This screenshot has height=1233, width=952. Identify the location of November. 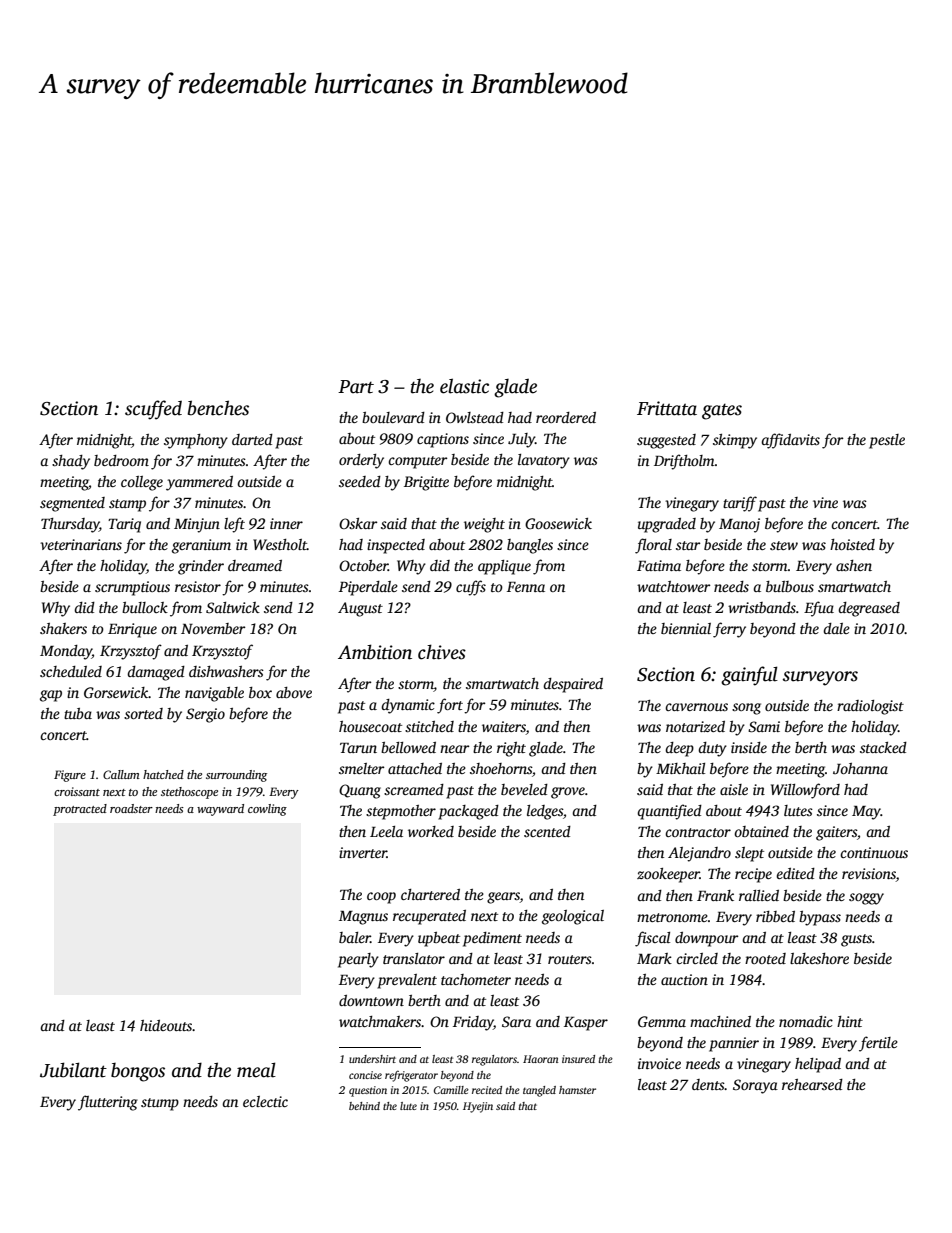
(213, 628).
